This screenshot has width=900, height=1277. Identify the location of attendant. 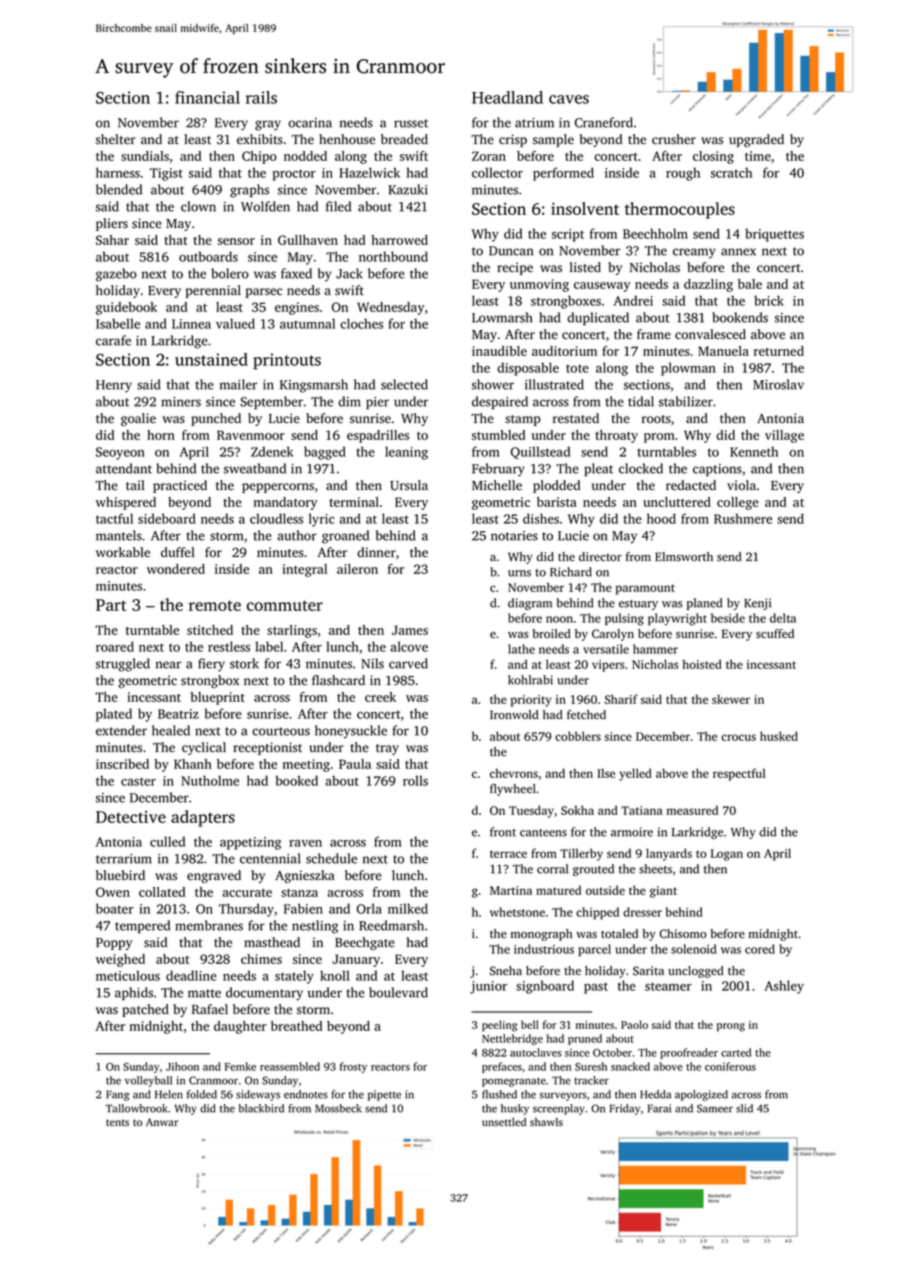
(124, 468).
